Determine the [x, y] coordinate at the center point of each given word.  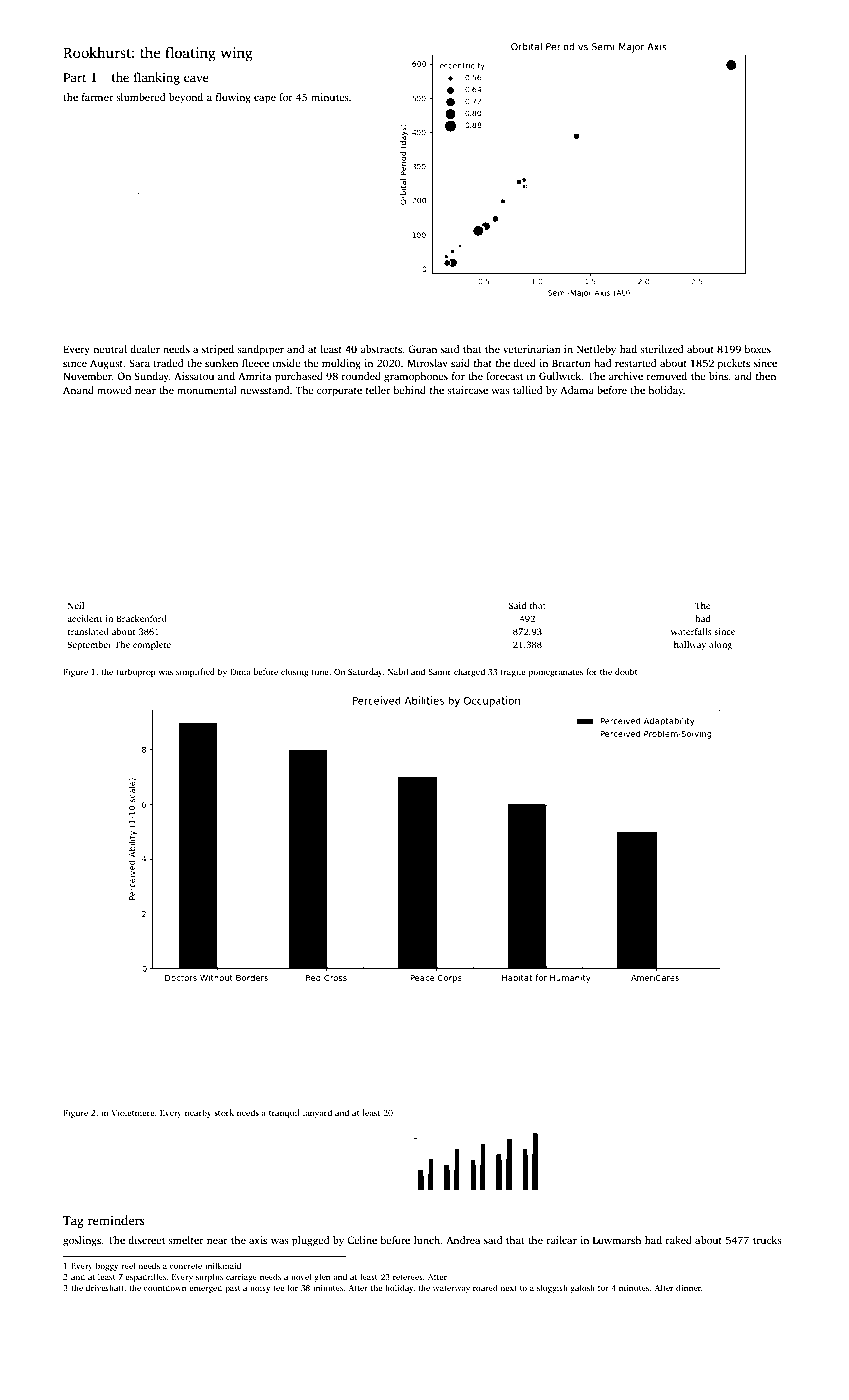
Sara [139, 363]
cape [265, 99]
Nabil [398, 671]
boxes [757, 349]
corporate [339, 392]
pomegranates [555, 673]
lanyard [317, 1113]
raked [679, 1240]
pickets [734, 364]
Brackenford [141, 618]
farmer [97, 97]
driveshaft [105, 1287]
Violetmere [133, 1112]
